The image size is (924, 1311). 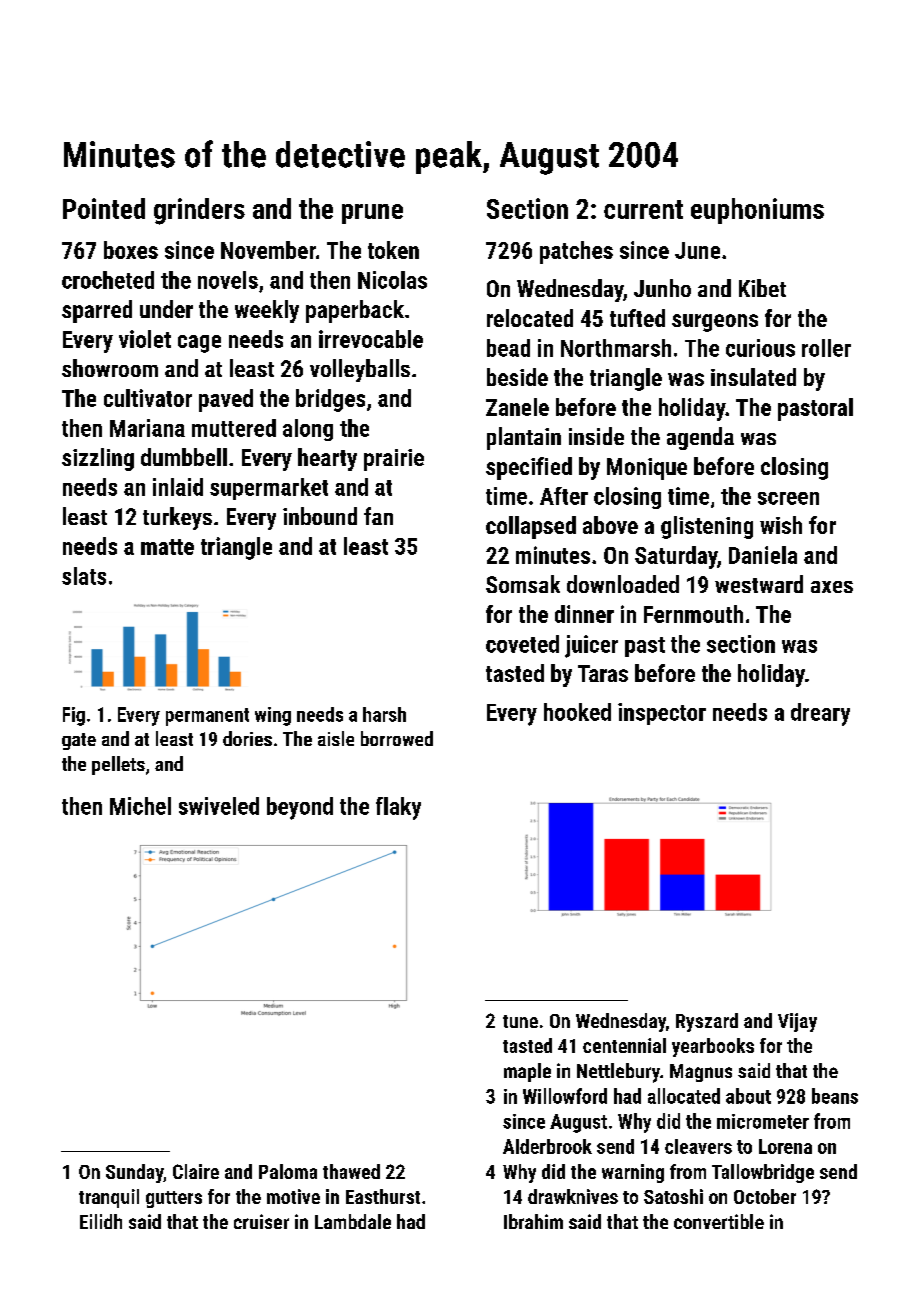 I want to click on permanent, so click(x=207, y=717).
